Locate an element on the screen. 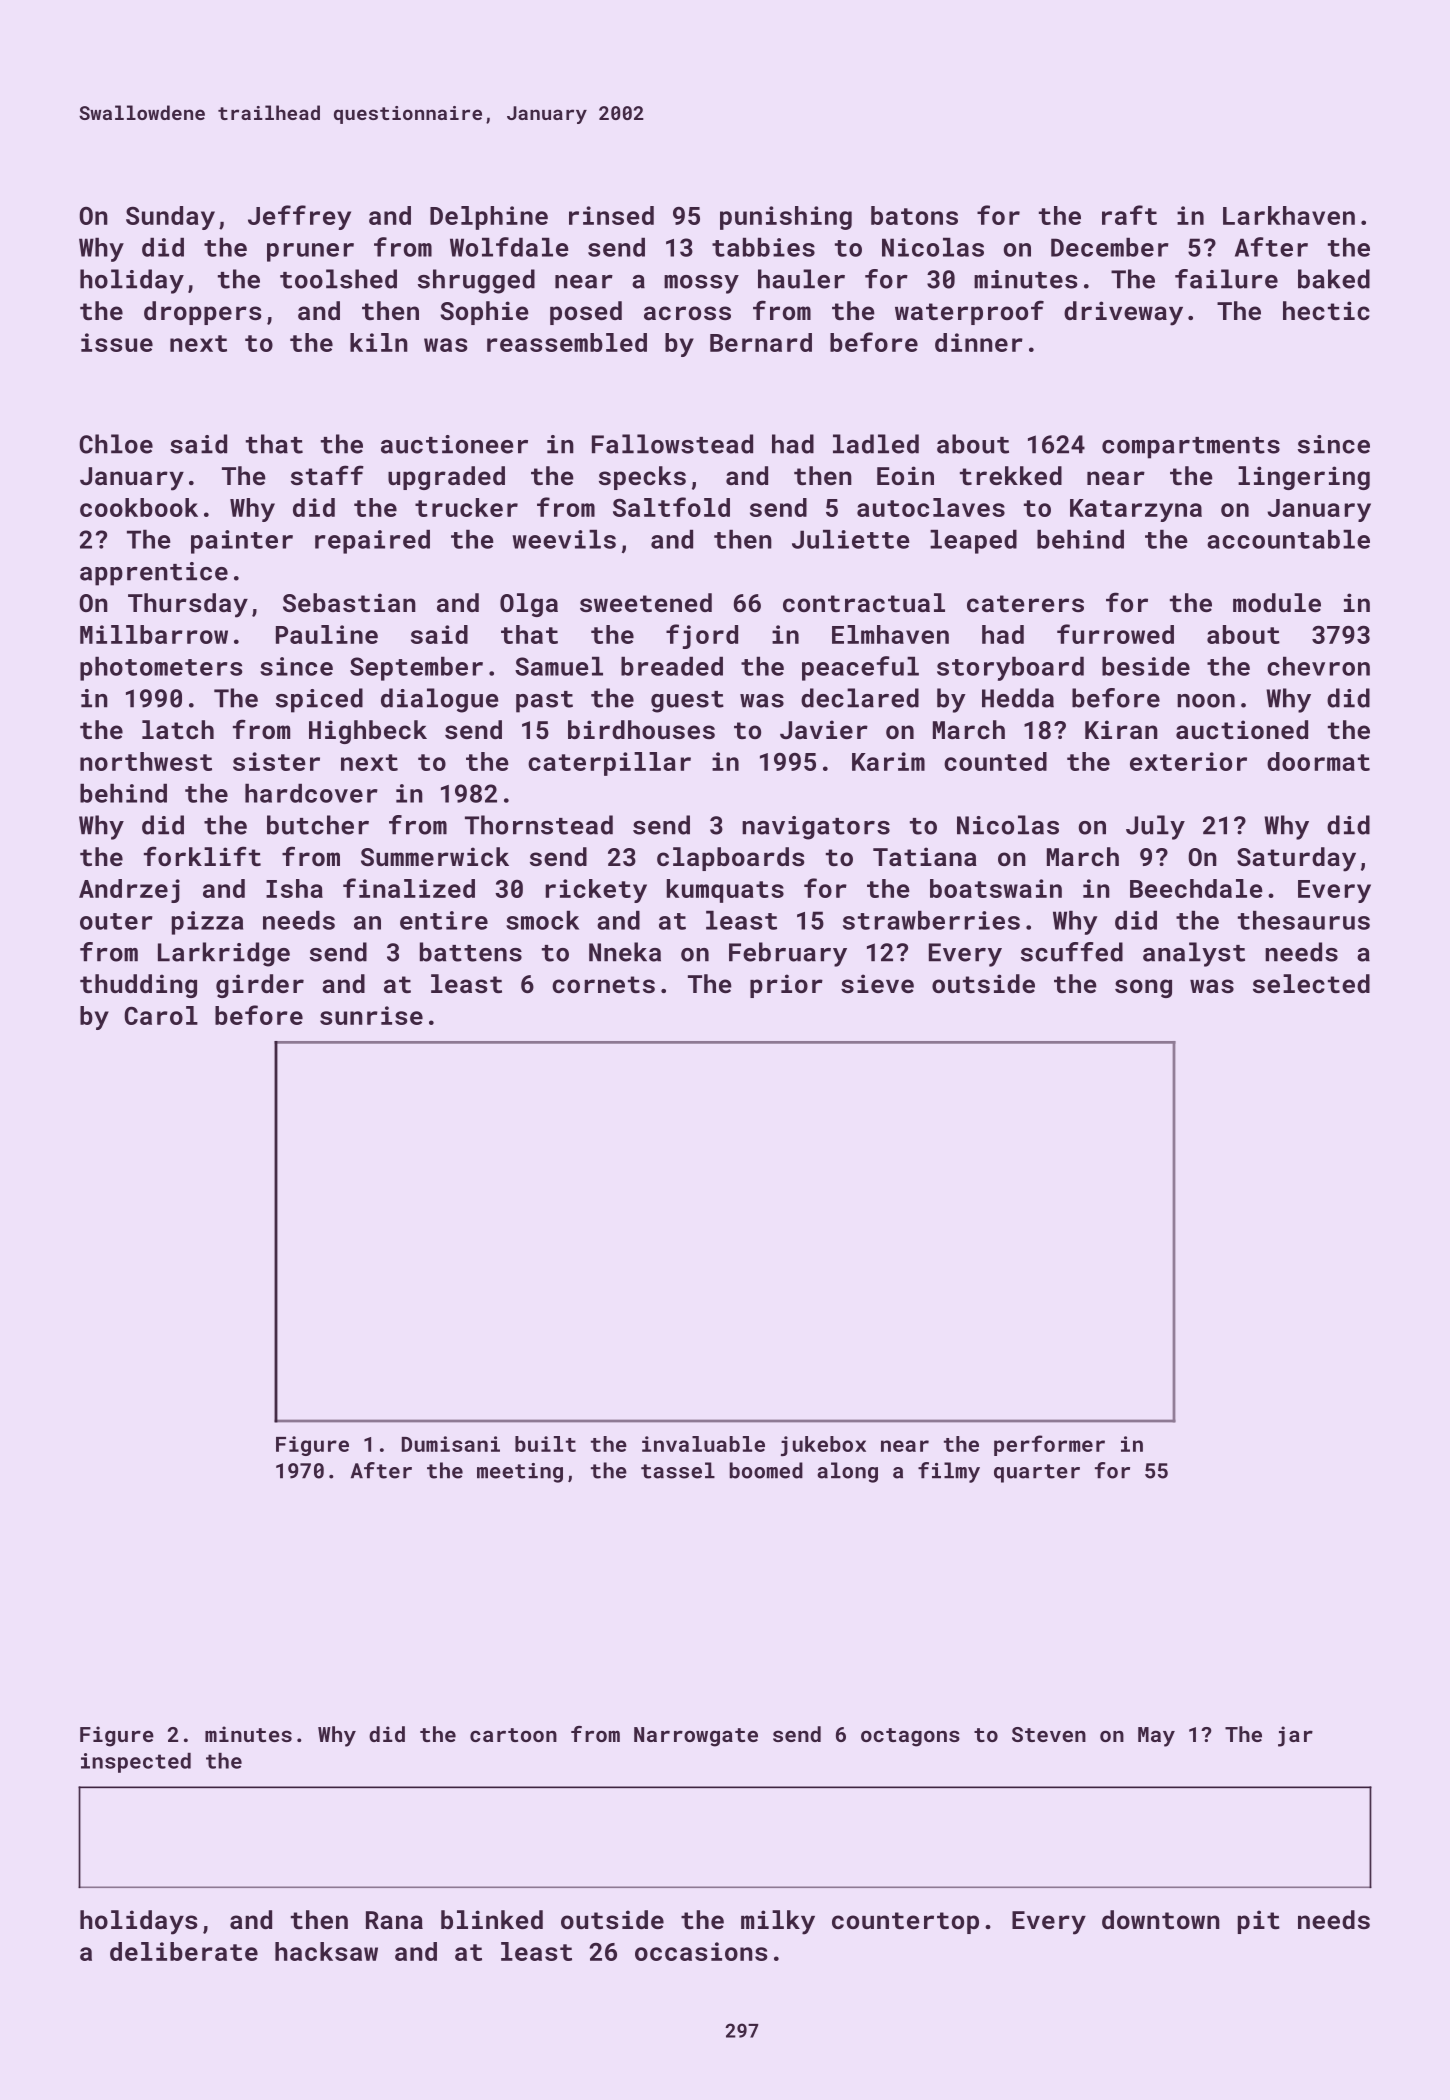  Steven is located at coordinates (1049, 1734).
